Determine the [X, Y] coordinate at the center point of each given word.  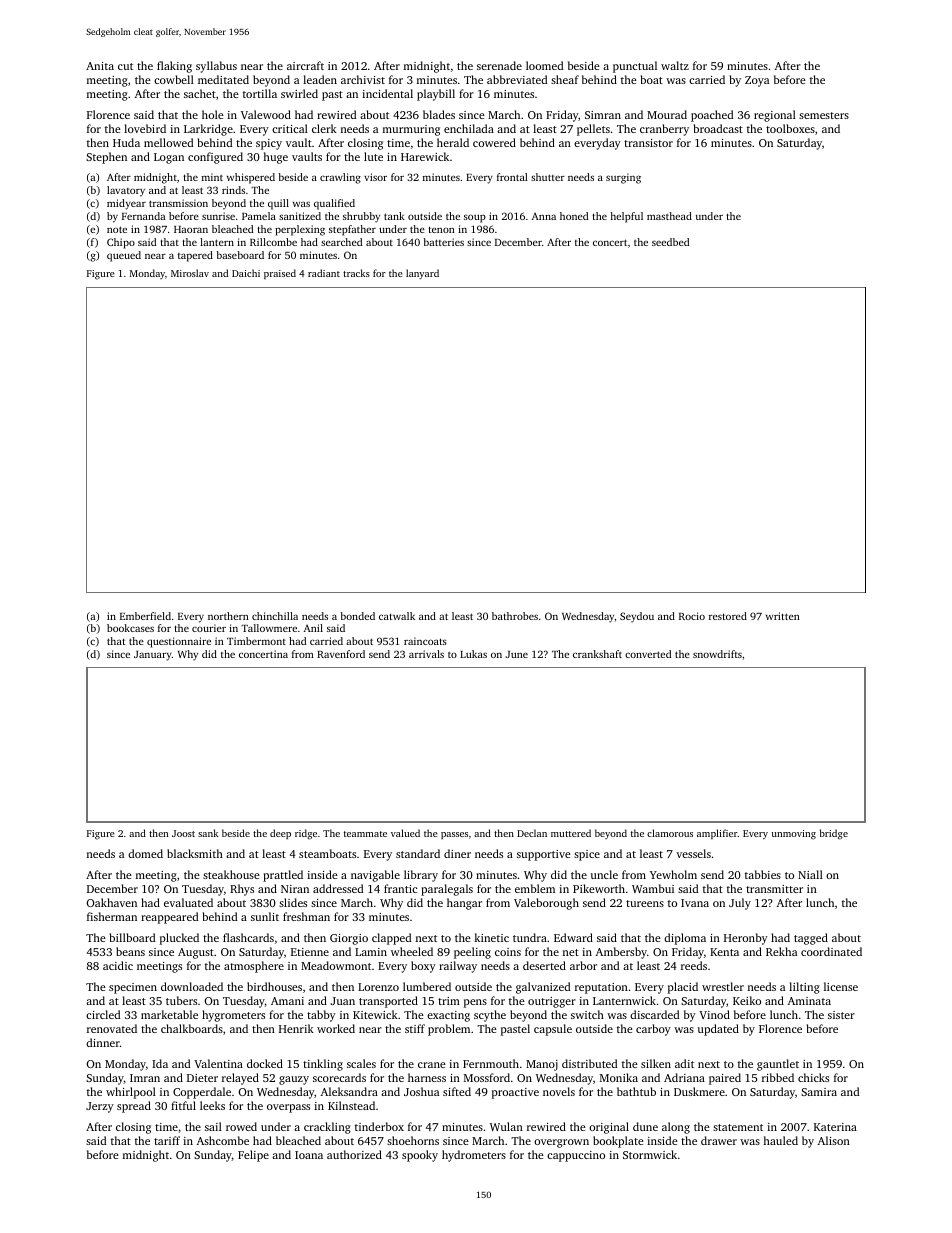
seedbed [670, 242]
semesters [824, 115]
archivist [363, 79]
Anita [100, 66]
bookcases [130, 628]
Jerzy [100, 1107]
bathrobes [515, 616]
